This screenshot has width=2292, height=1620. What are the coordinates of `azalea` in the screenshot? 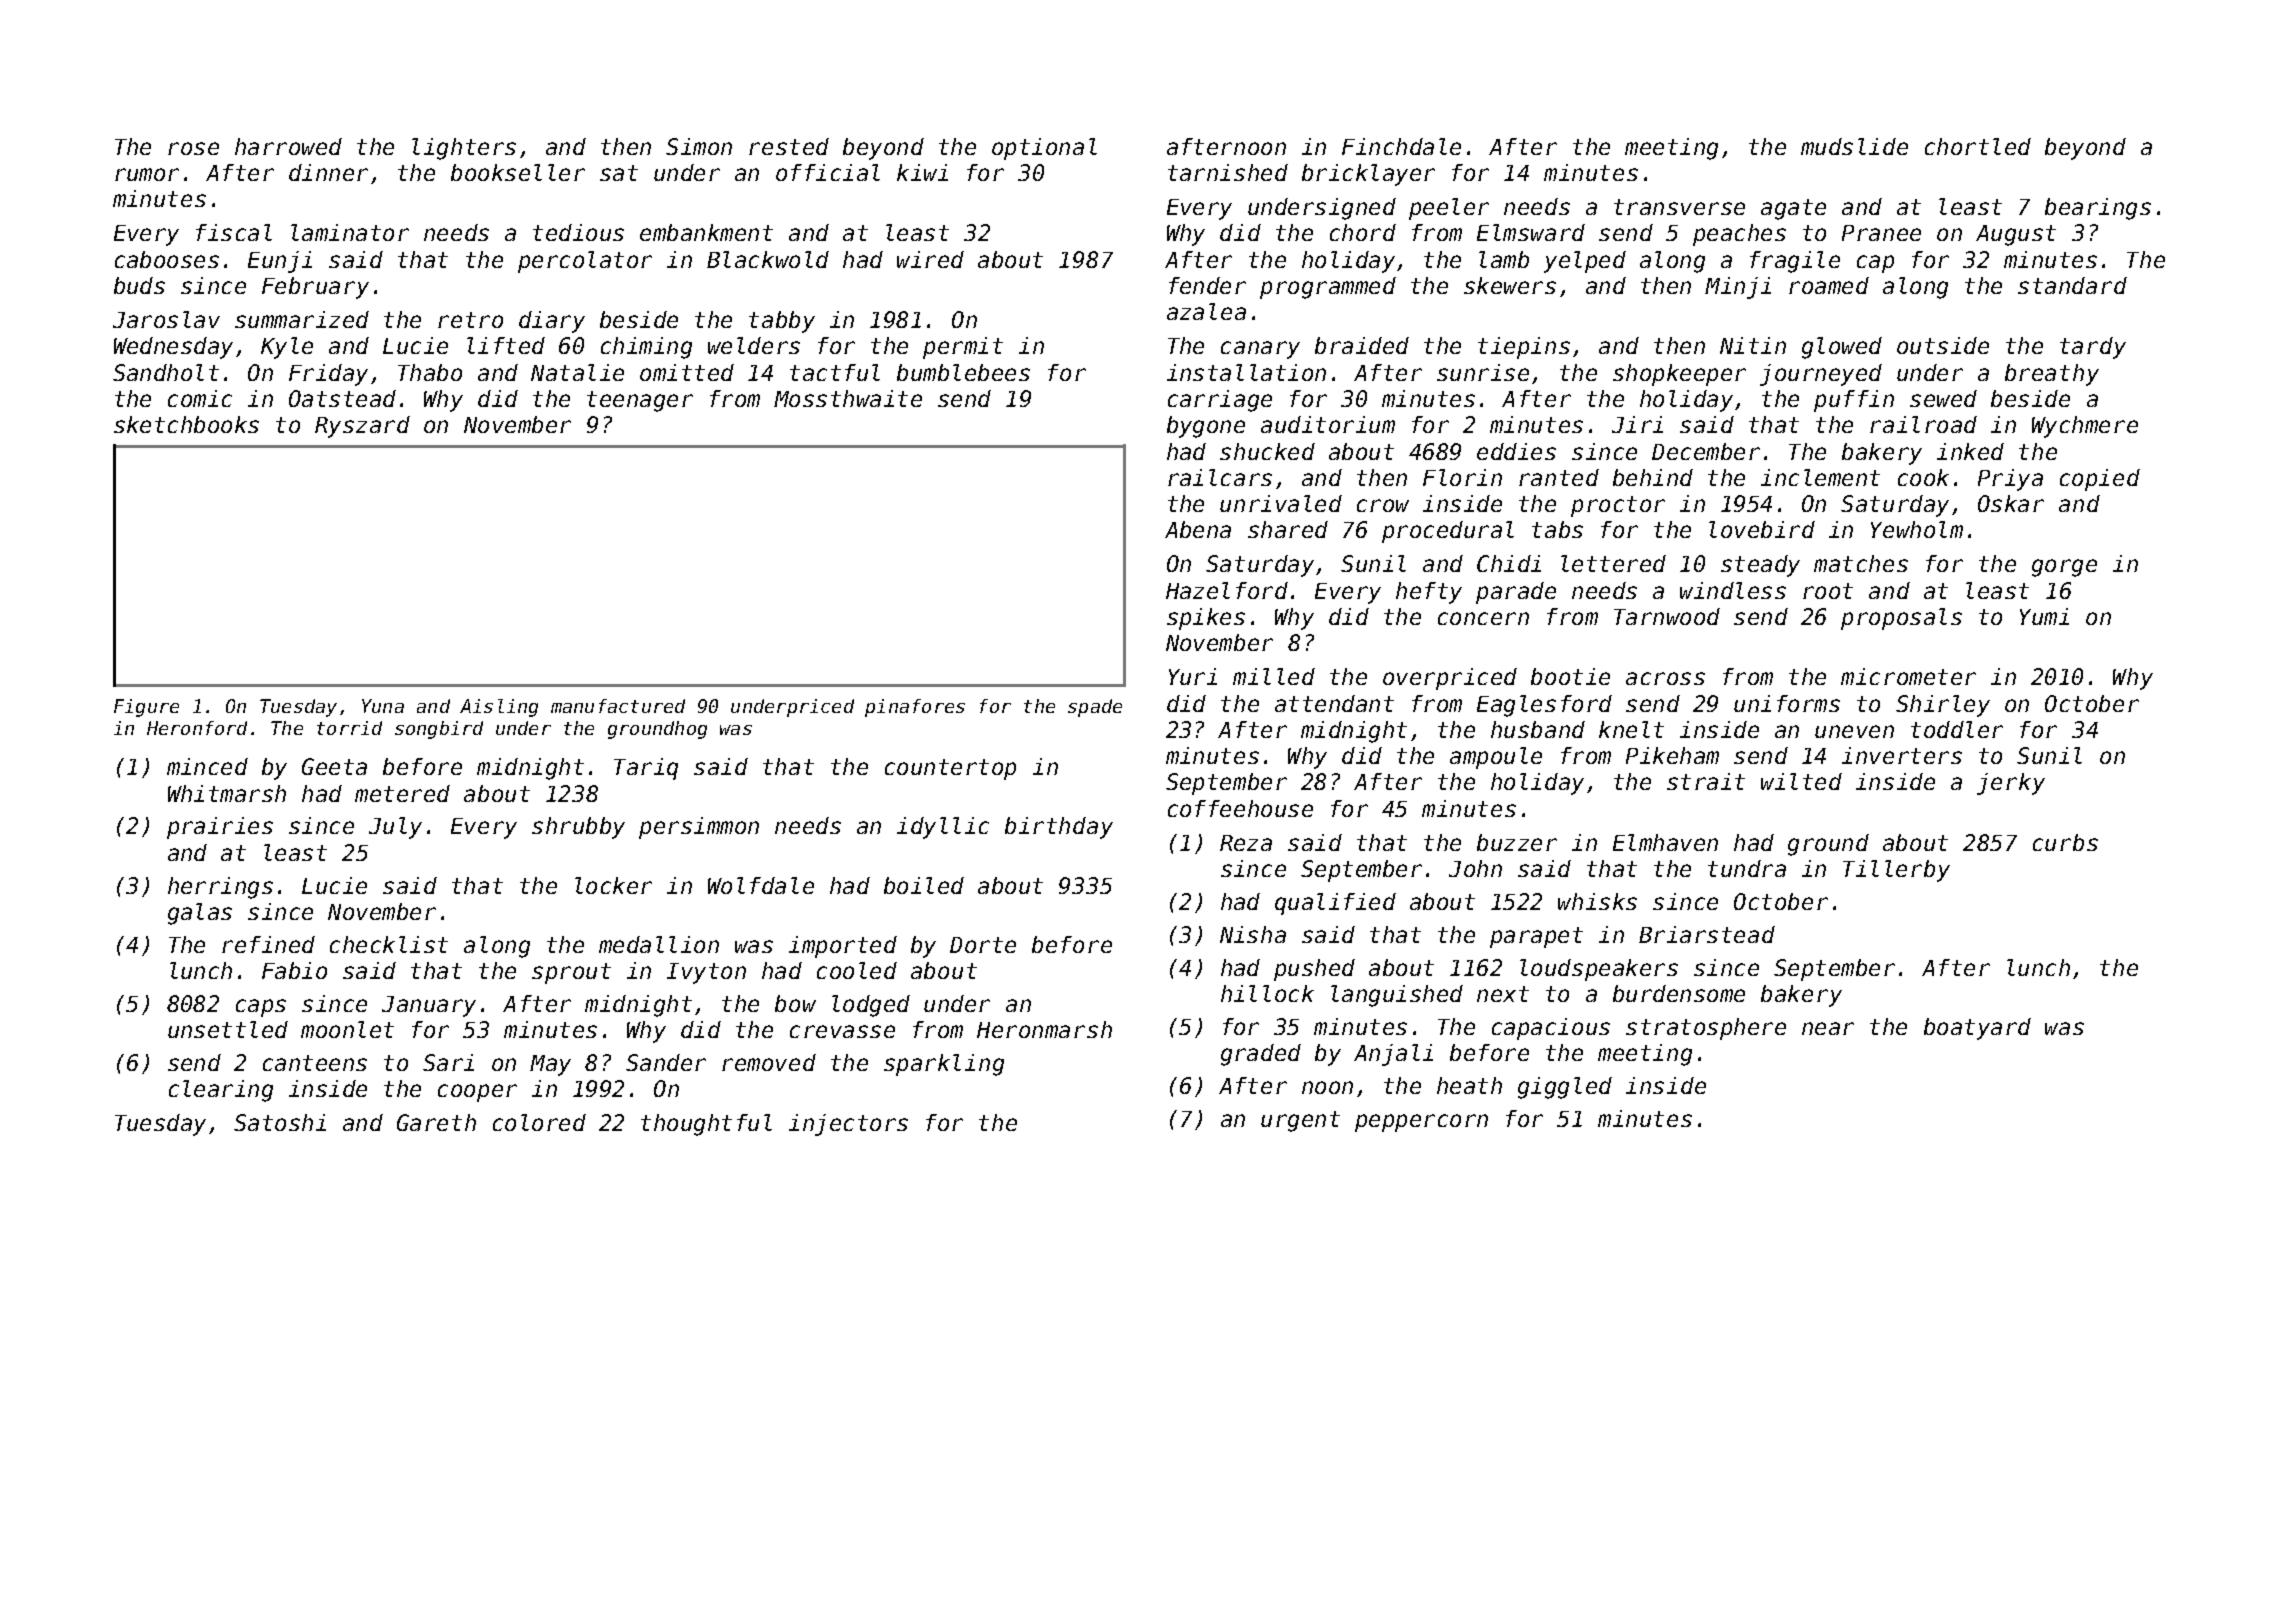 It's located at (1206, 311).
